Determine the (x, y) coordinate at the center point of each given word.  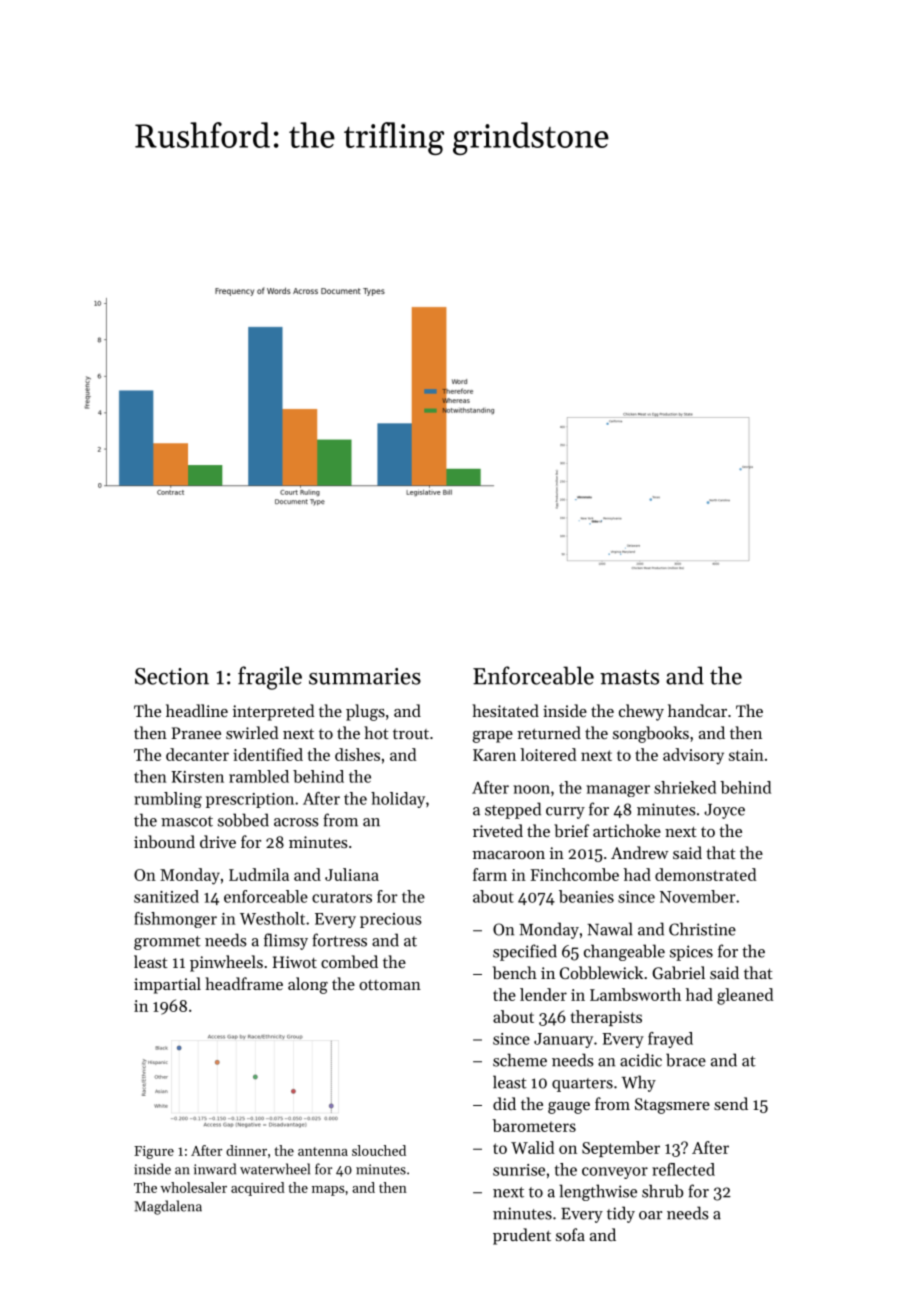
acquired (258, 1189)
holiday (398, 800)
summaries (365, 676)
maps (328, 1191)
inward (215, 1169)
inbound (164, 841)
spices (691, 953)
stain (746, 755)
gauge (569, 1108)
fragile (270, 678)
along (308, 985)
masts (629, 677)
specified (525, 952)
